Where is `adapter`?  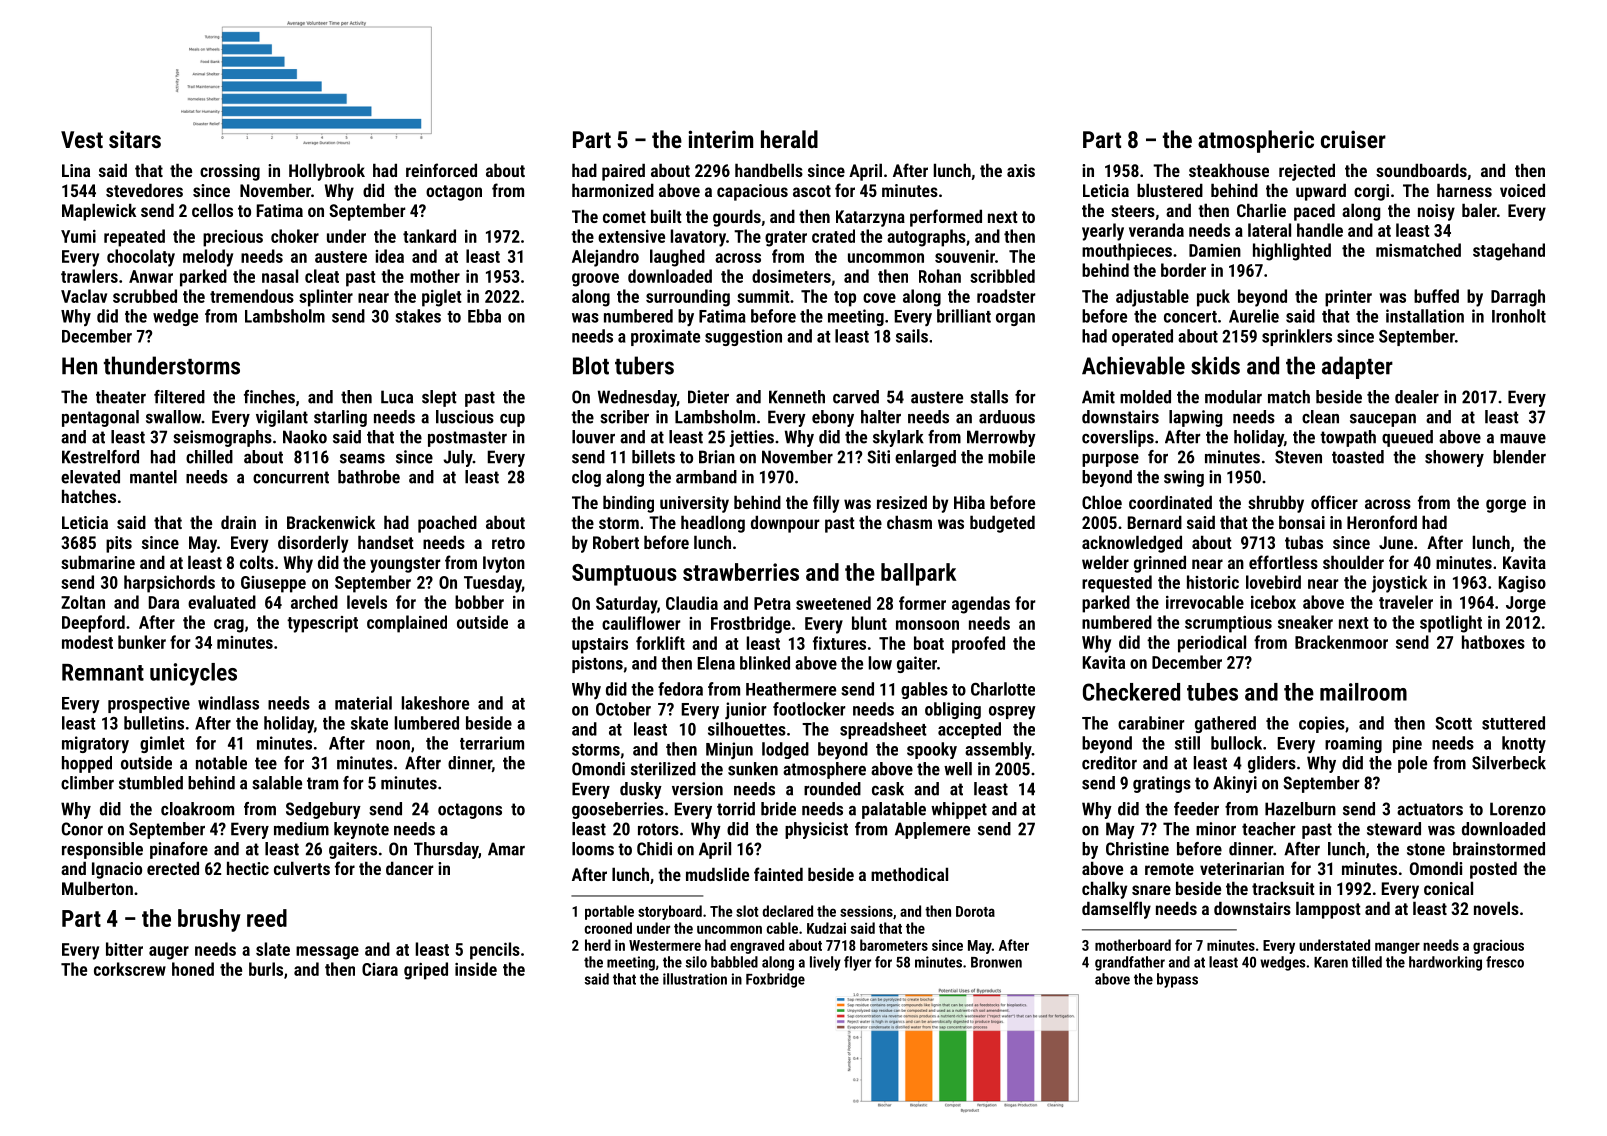
adapter is located at coordinates (1357, 367).
